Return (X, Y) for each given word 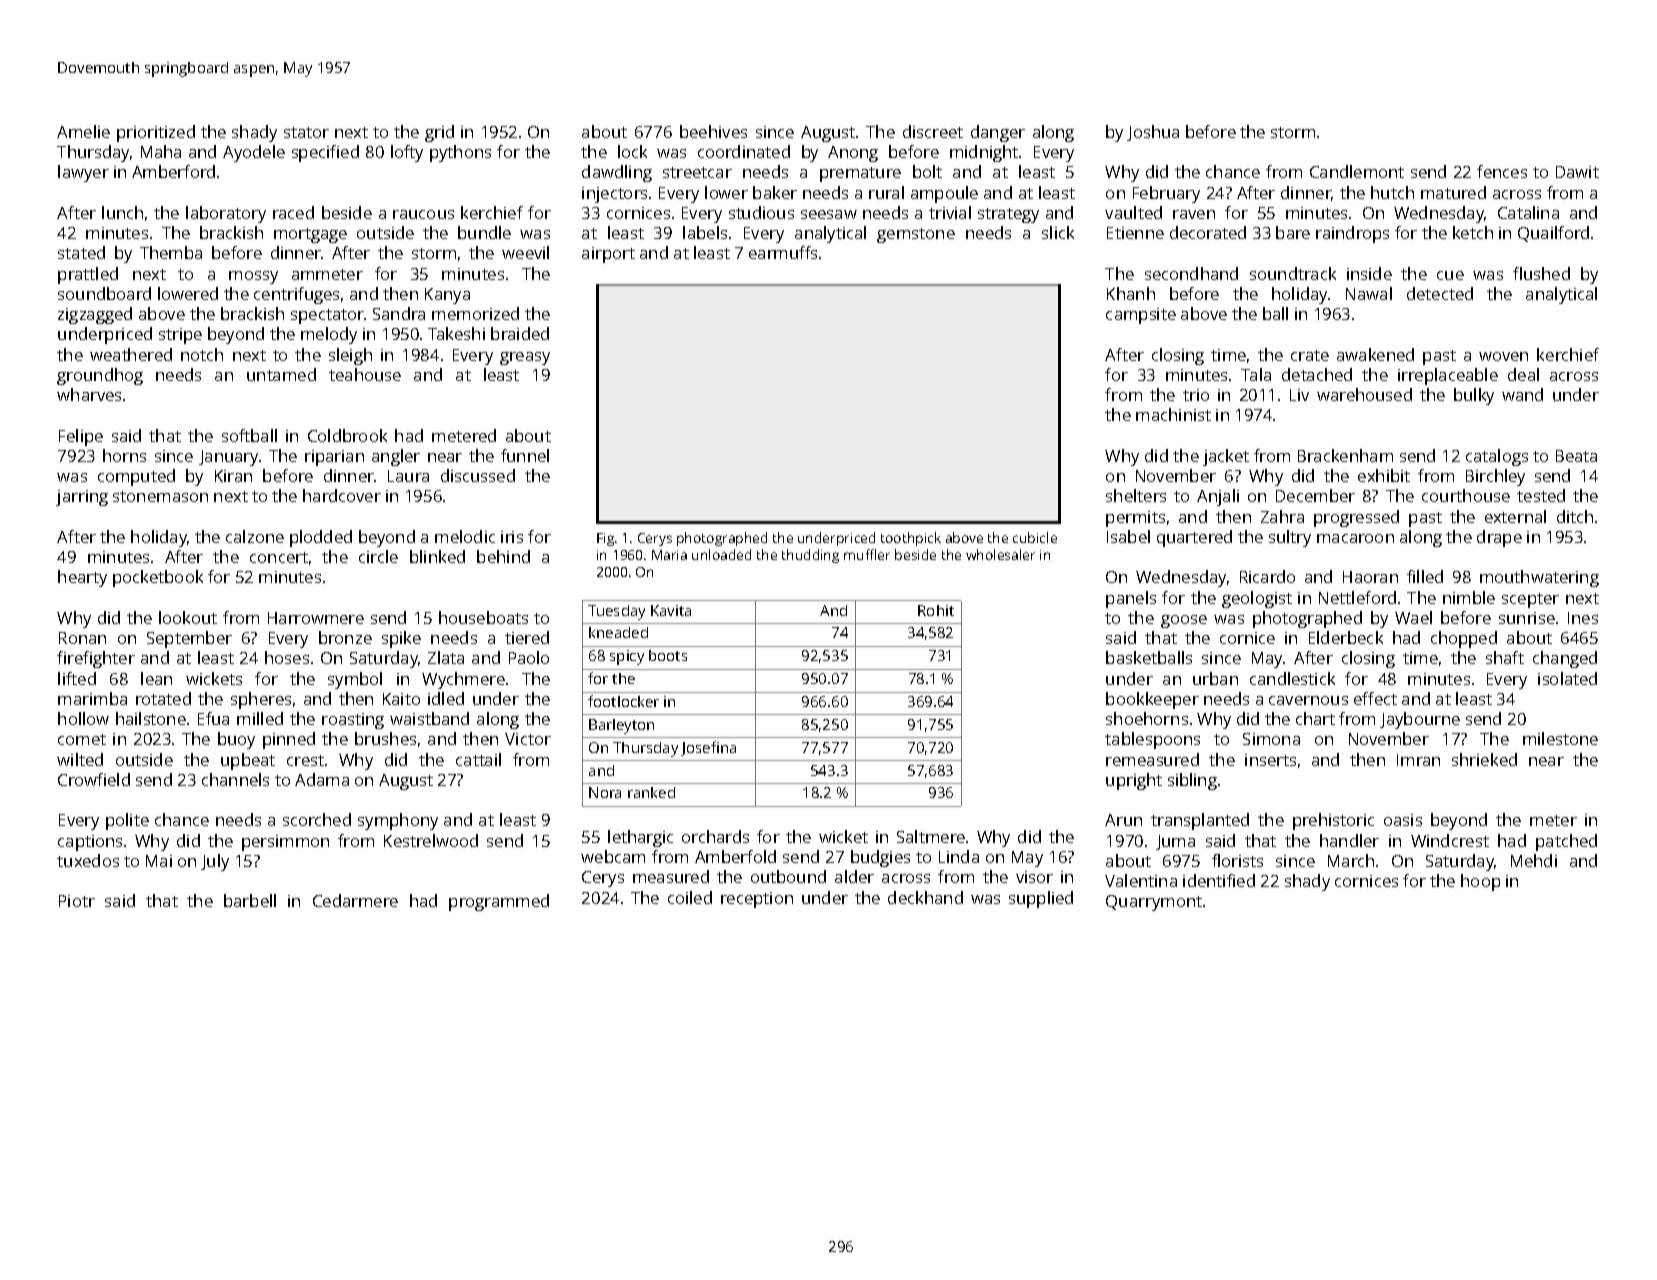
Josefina (708, 748)
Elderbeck (1346, 637)
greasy (525, 358)
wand (1522, 394)
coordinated (744, 151)
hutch (1392, 192)
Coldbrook (347, 435)
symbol (355, 680)
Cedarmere (355, 900)
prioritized (156, 133)
